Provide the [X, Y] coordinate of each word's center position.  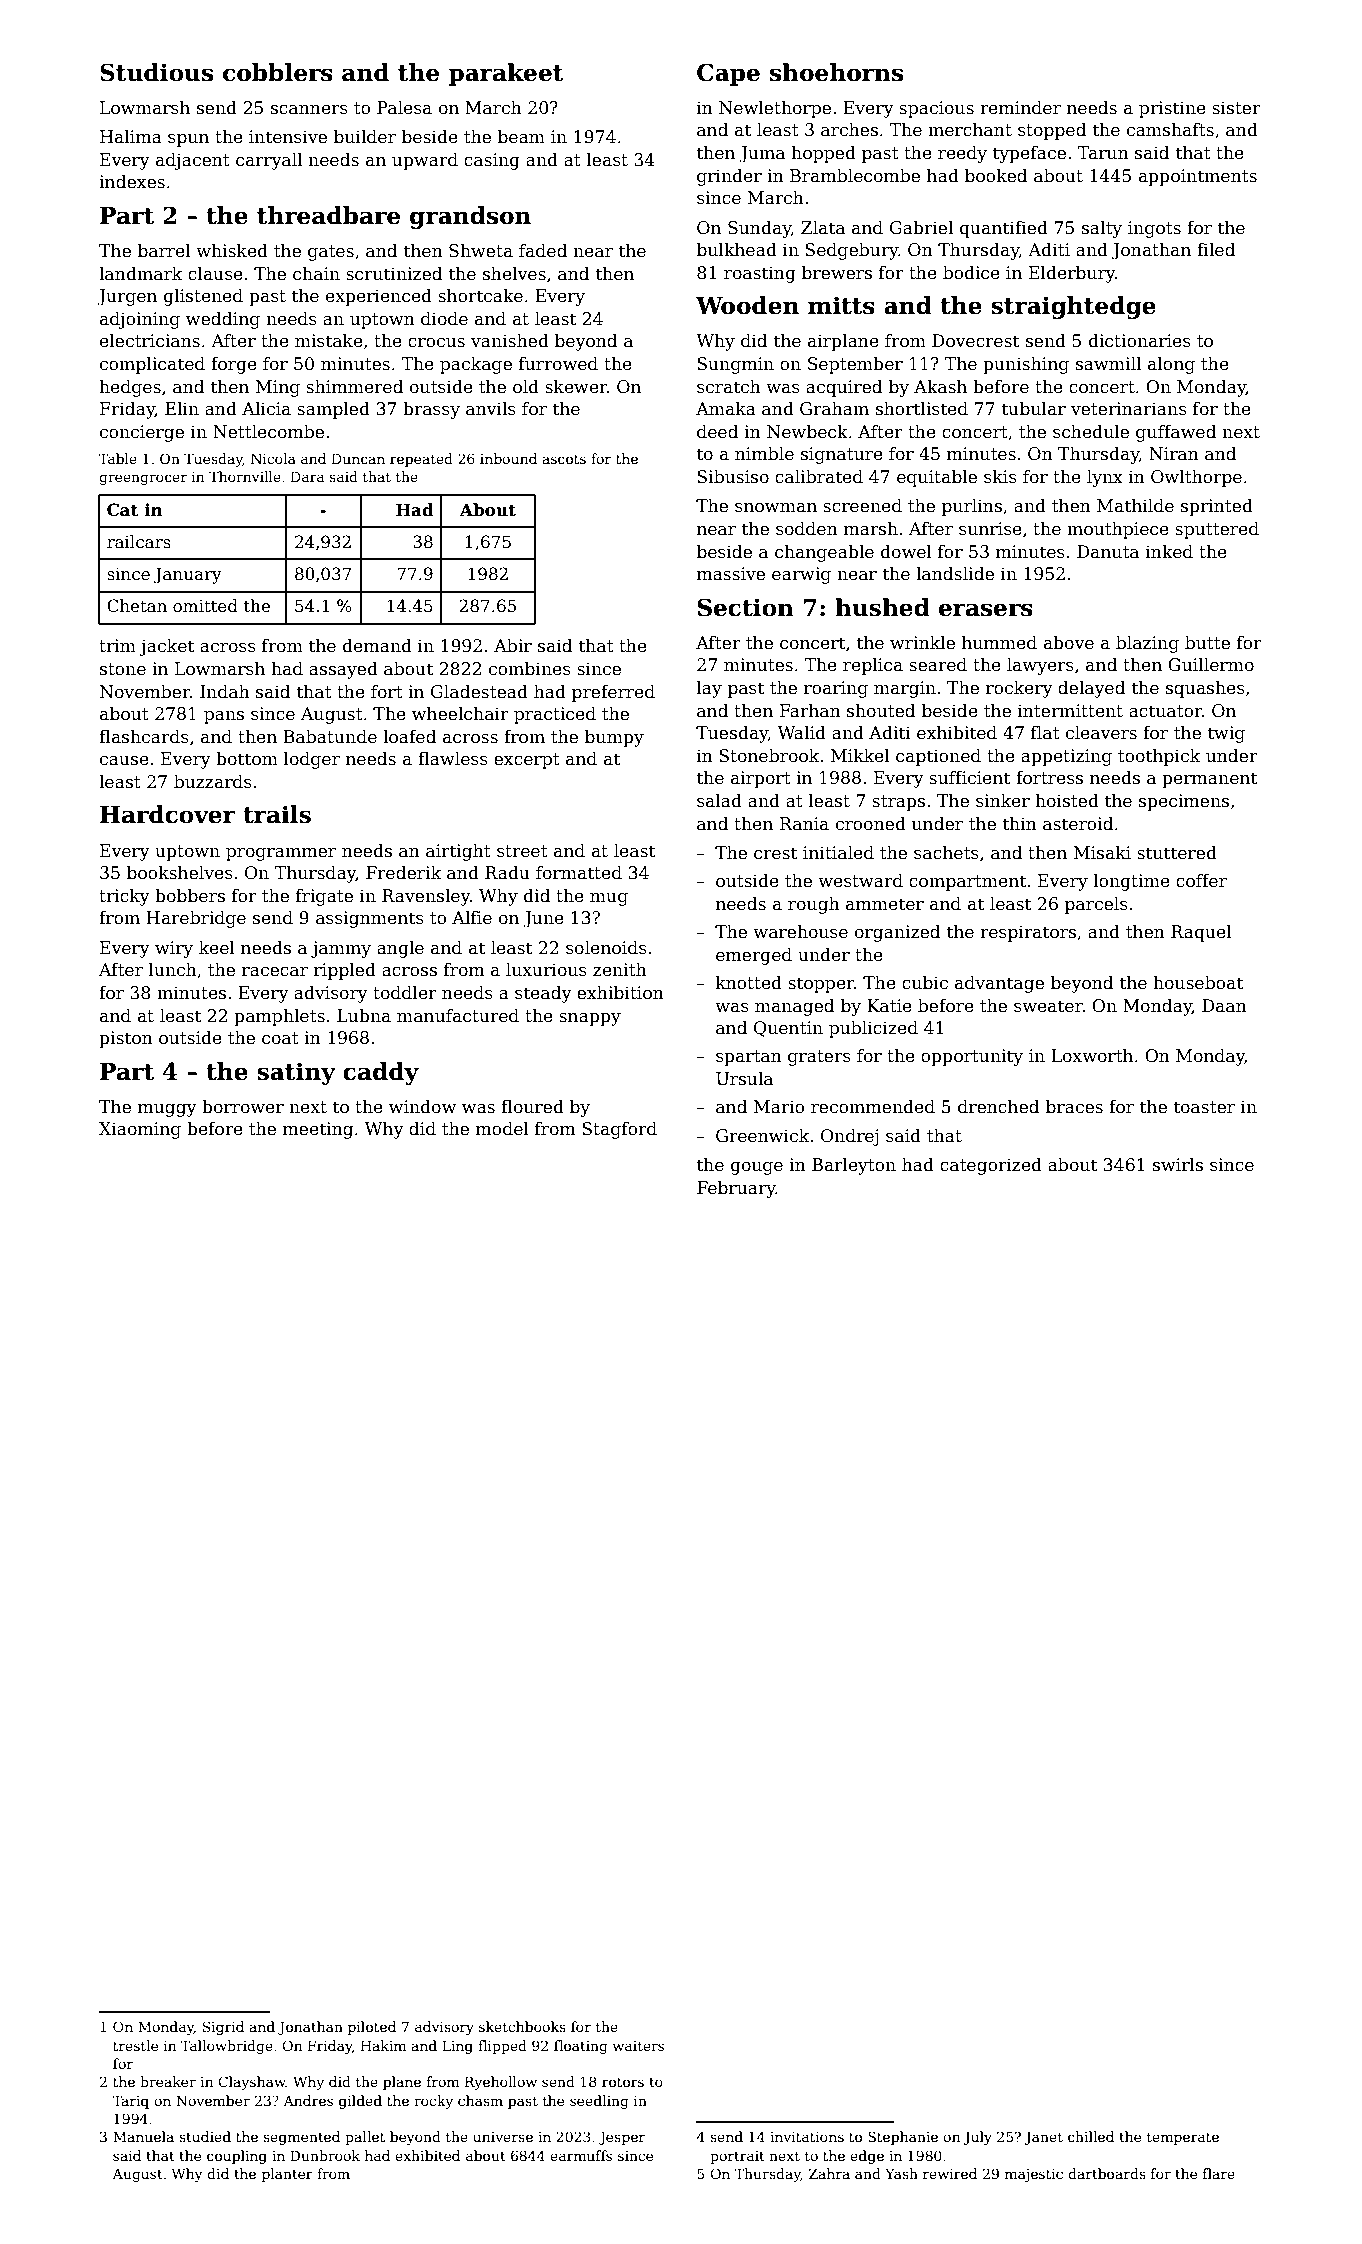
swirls [1178, 1165]
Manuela [143, 2136]
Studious [156, 72]
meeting [318, 1130]
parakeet [506, 74]
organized [897, 933]
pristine [1172, 109]
